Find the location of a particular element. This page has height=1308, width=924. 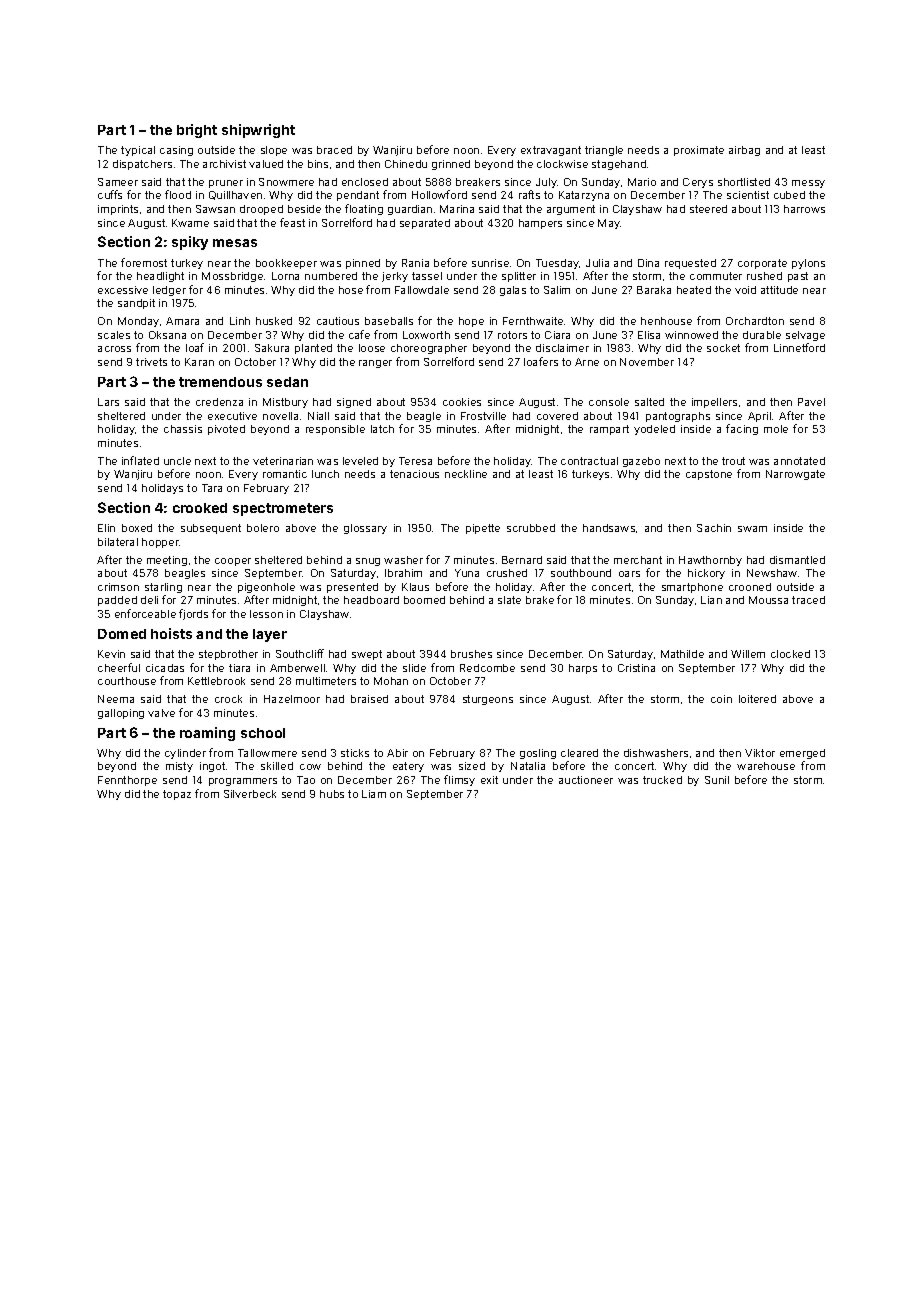

triangle is located at coordinates (604, 151).
